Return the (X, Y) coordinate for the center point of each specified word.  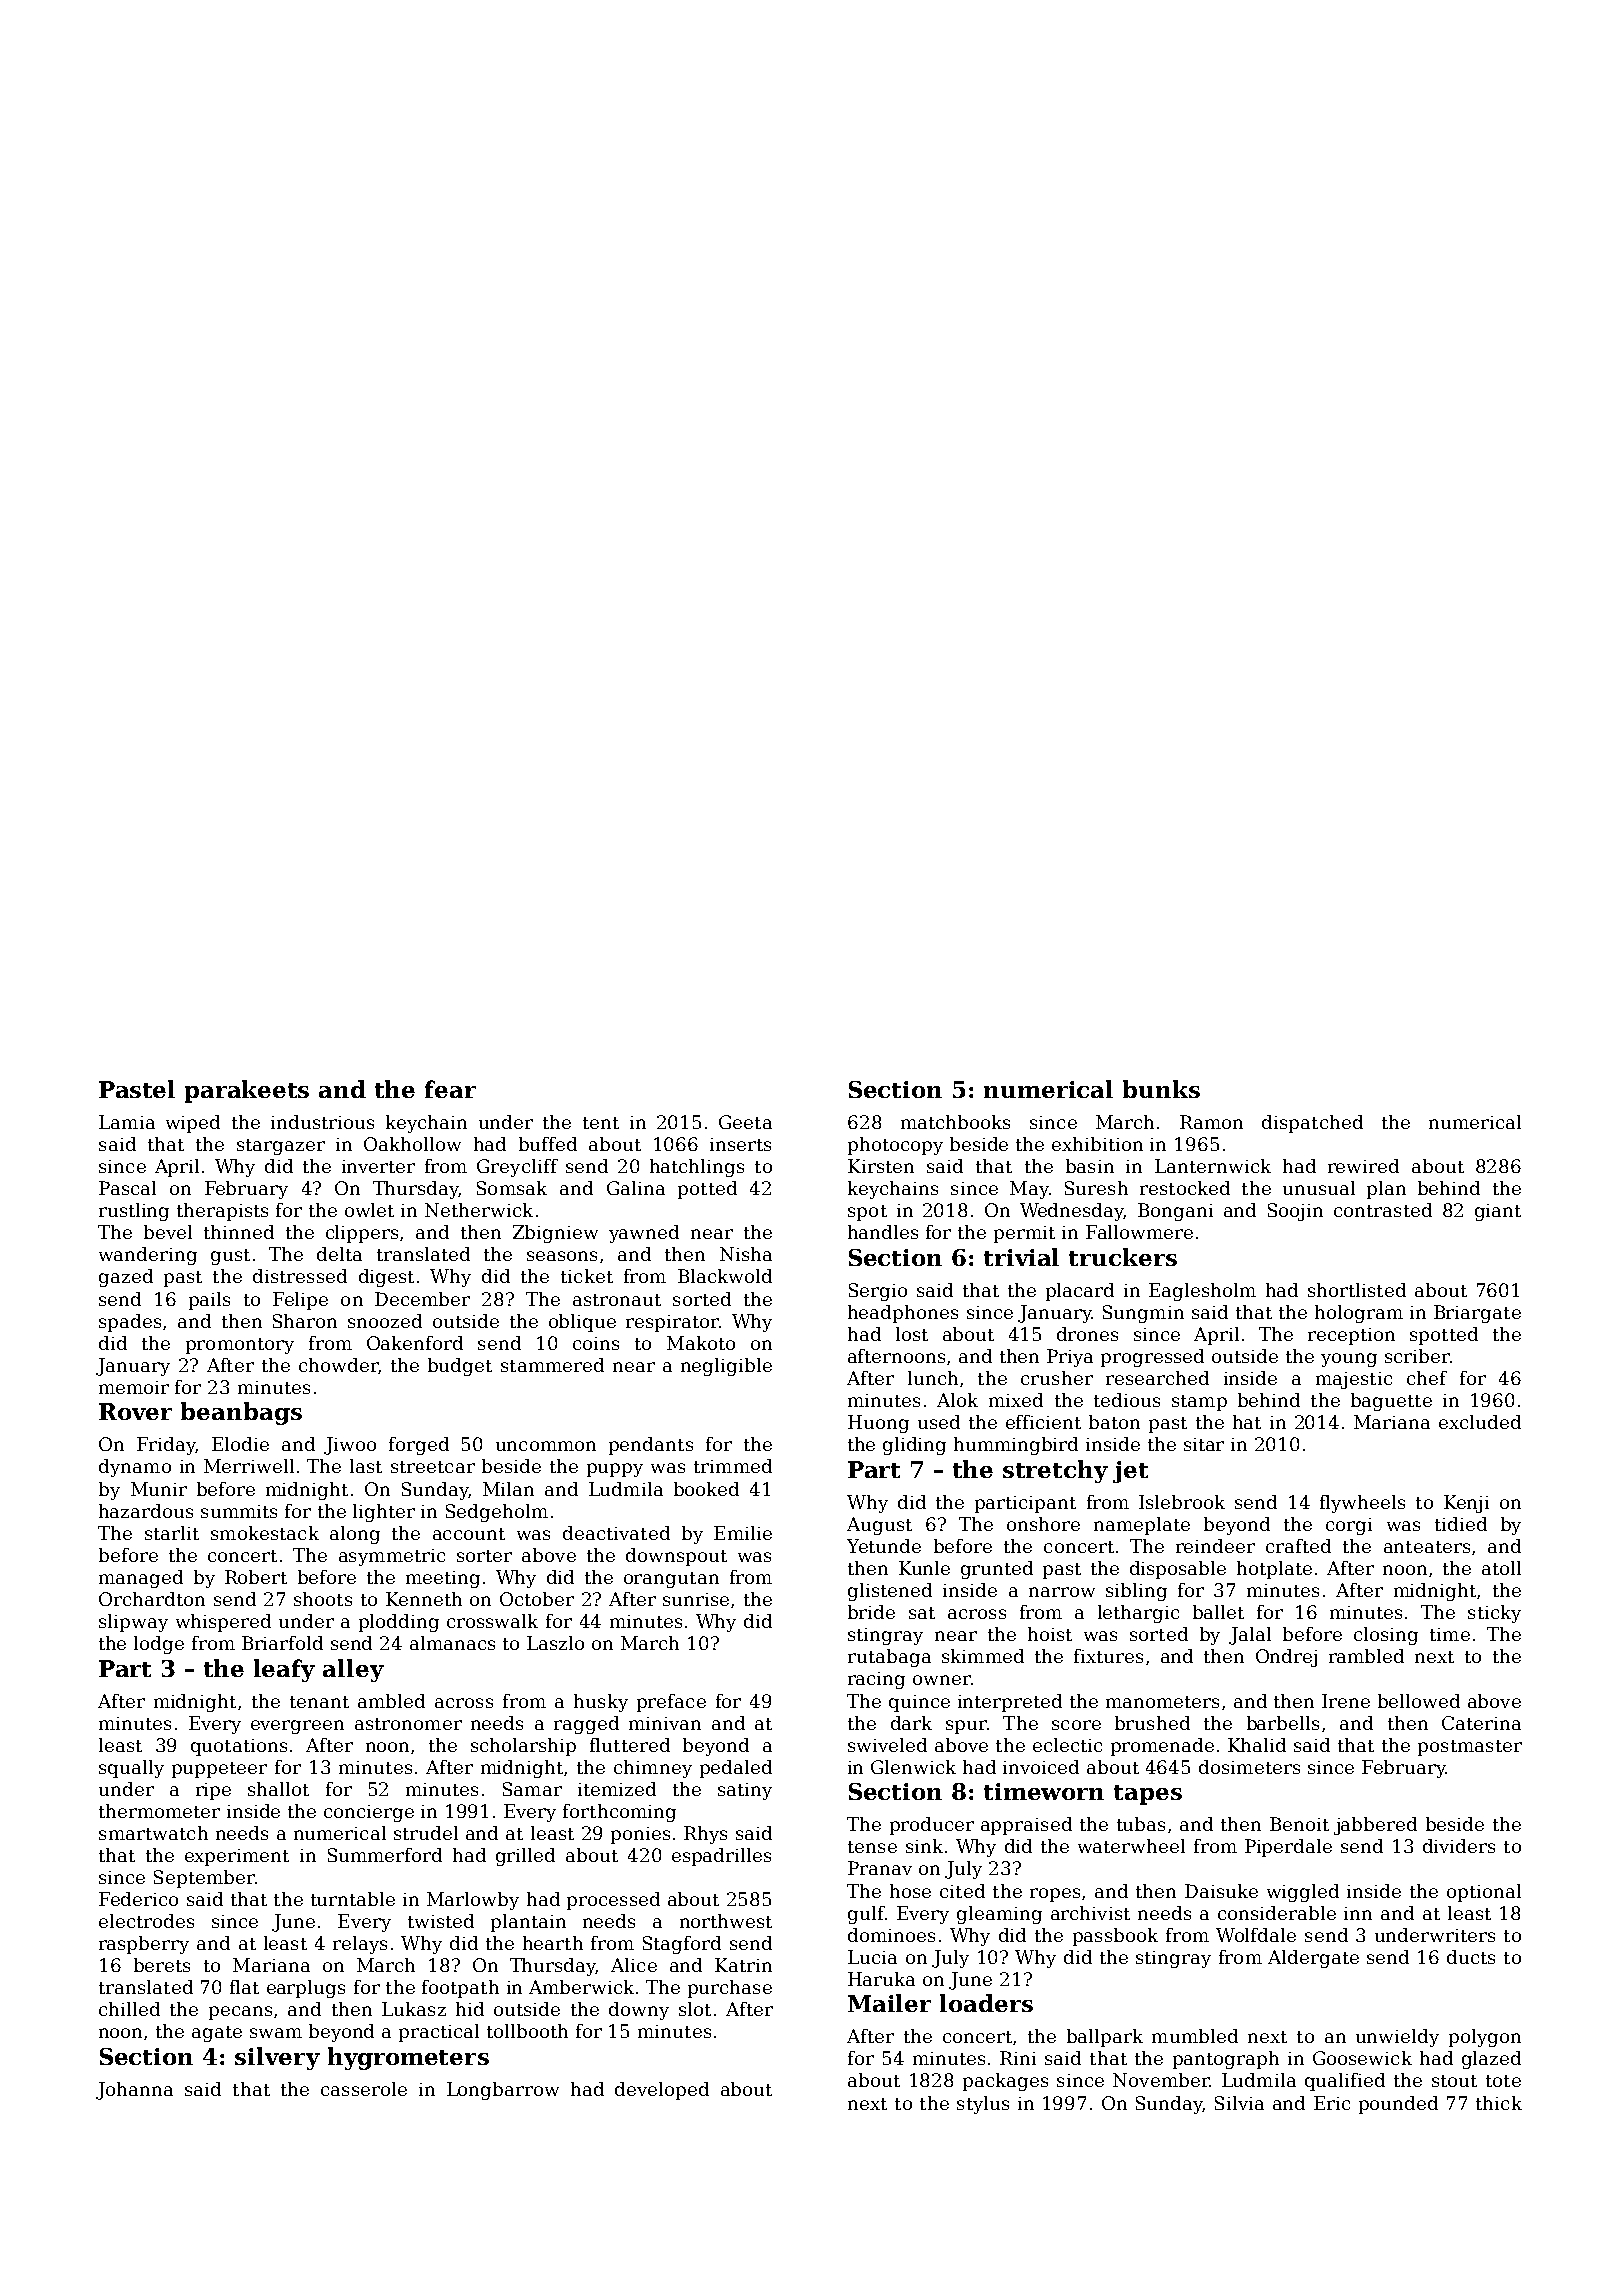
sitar (1204, 1444)
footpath (460, 1989)
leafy (284, 1670)
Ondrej (1286, 1658)
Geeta (745, 1122)
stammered (552, 1365)
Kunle (924, 1568)
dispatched (1312, 1124)
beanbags (241, 1413)
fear (450, 1089)
